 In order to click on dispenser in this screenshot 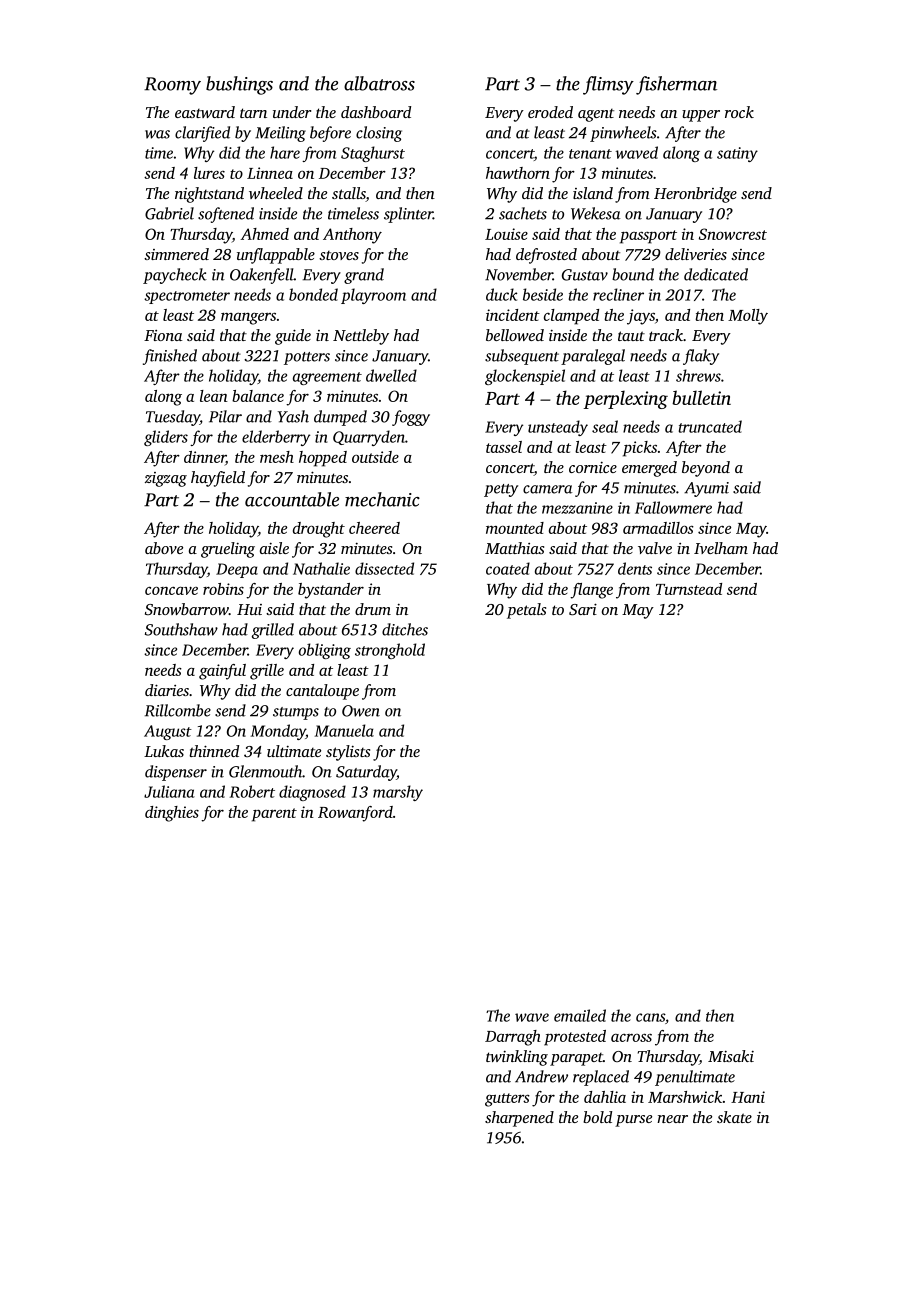, I will do `click(176, 773)`.
